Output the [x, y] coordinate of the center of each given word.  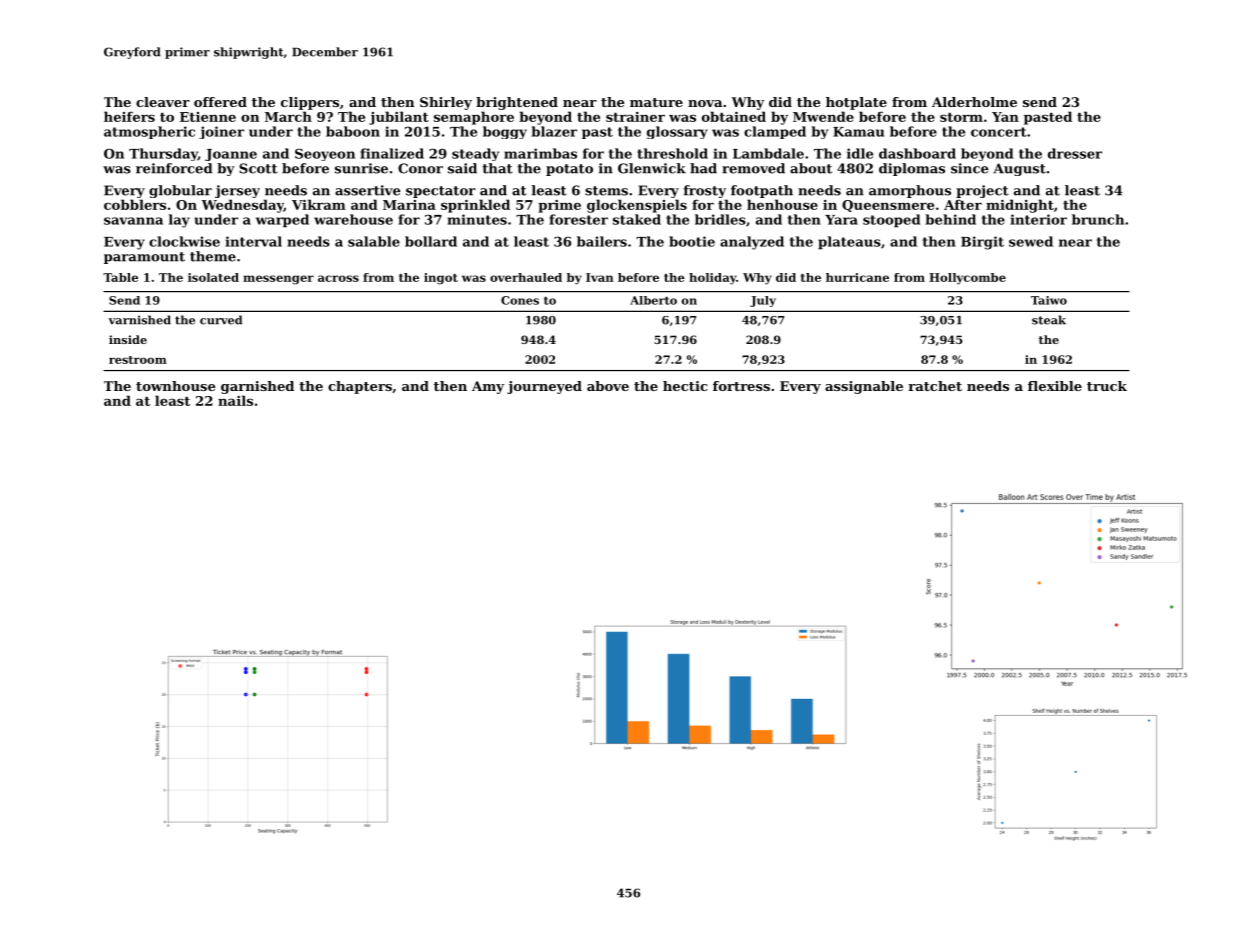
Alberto [653, 300]
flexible [1055, 386]
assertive [367, 190]
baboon [353, 131]
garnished [257, 387]
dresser [1075, 153]
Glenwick [652, 168]
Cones [520, 300]
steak [1049, 320]
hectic [685, 386]
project [982, 191]
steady [475, 154]
